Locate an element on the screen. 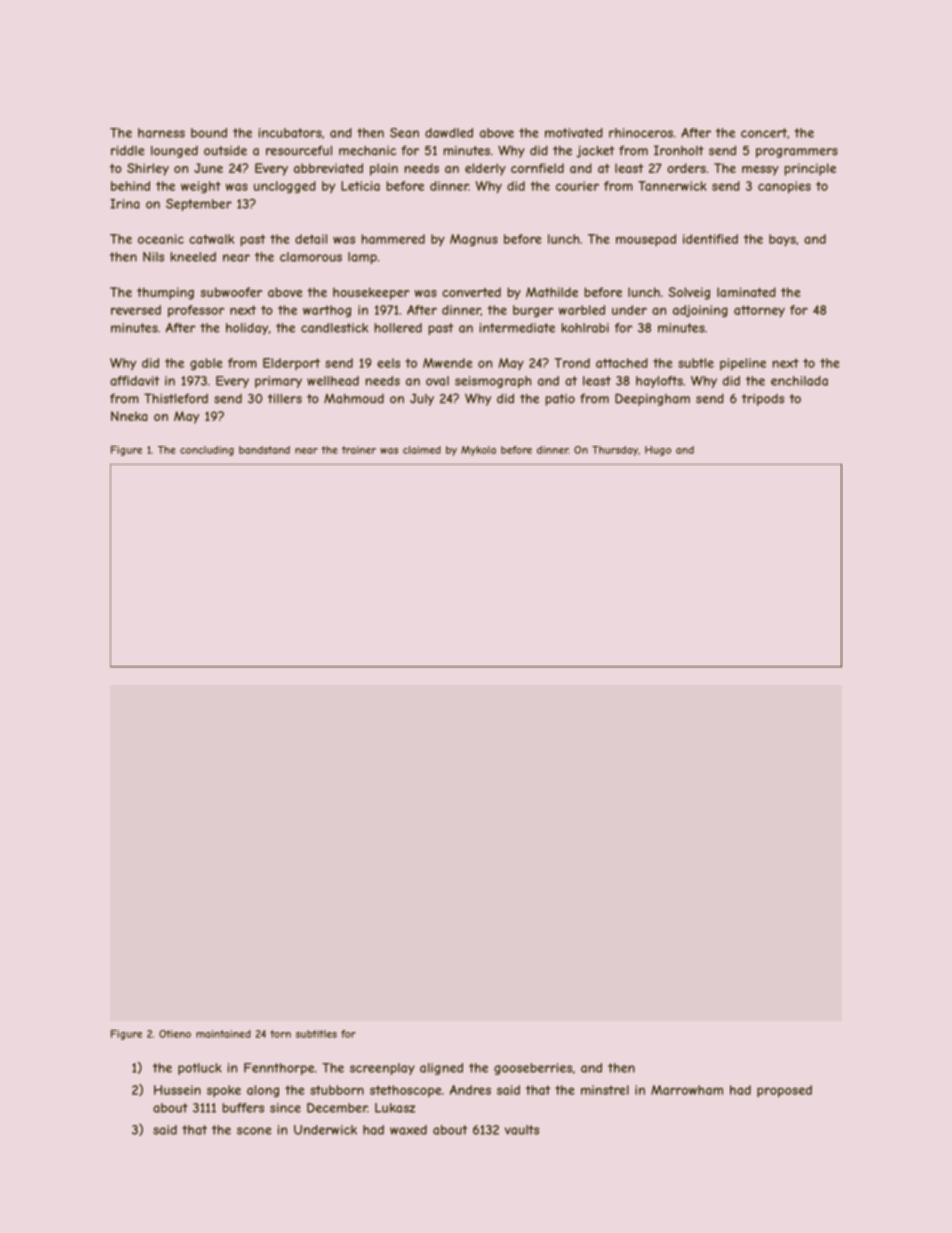  Otieno is located at coordinates (175, 1034).
